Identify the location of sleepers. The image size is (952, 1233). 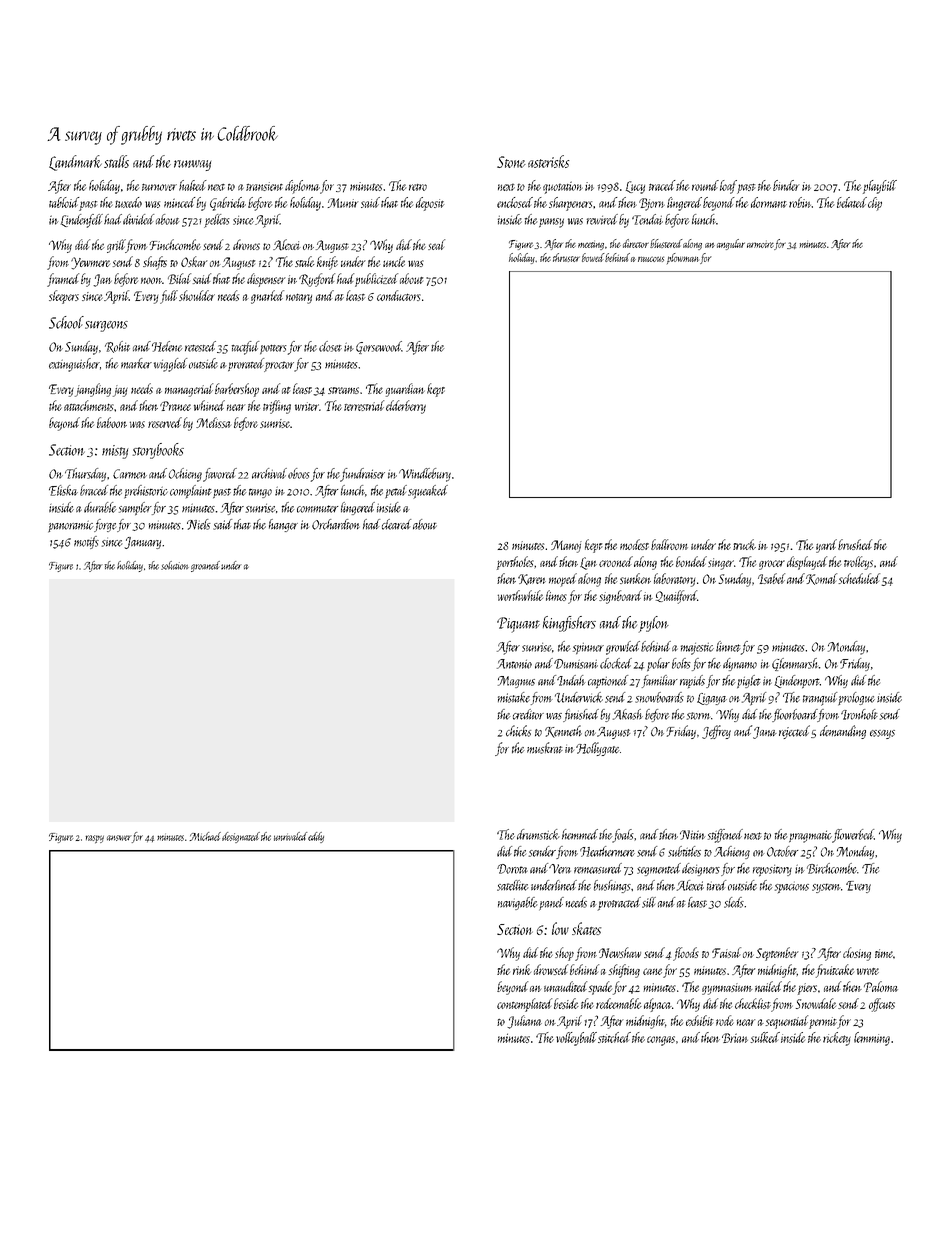
(64, 297).
